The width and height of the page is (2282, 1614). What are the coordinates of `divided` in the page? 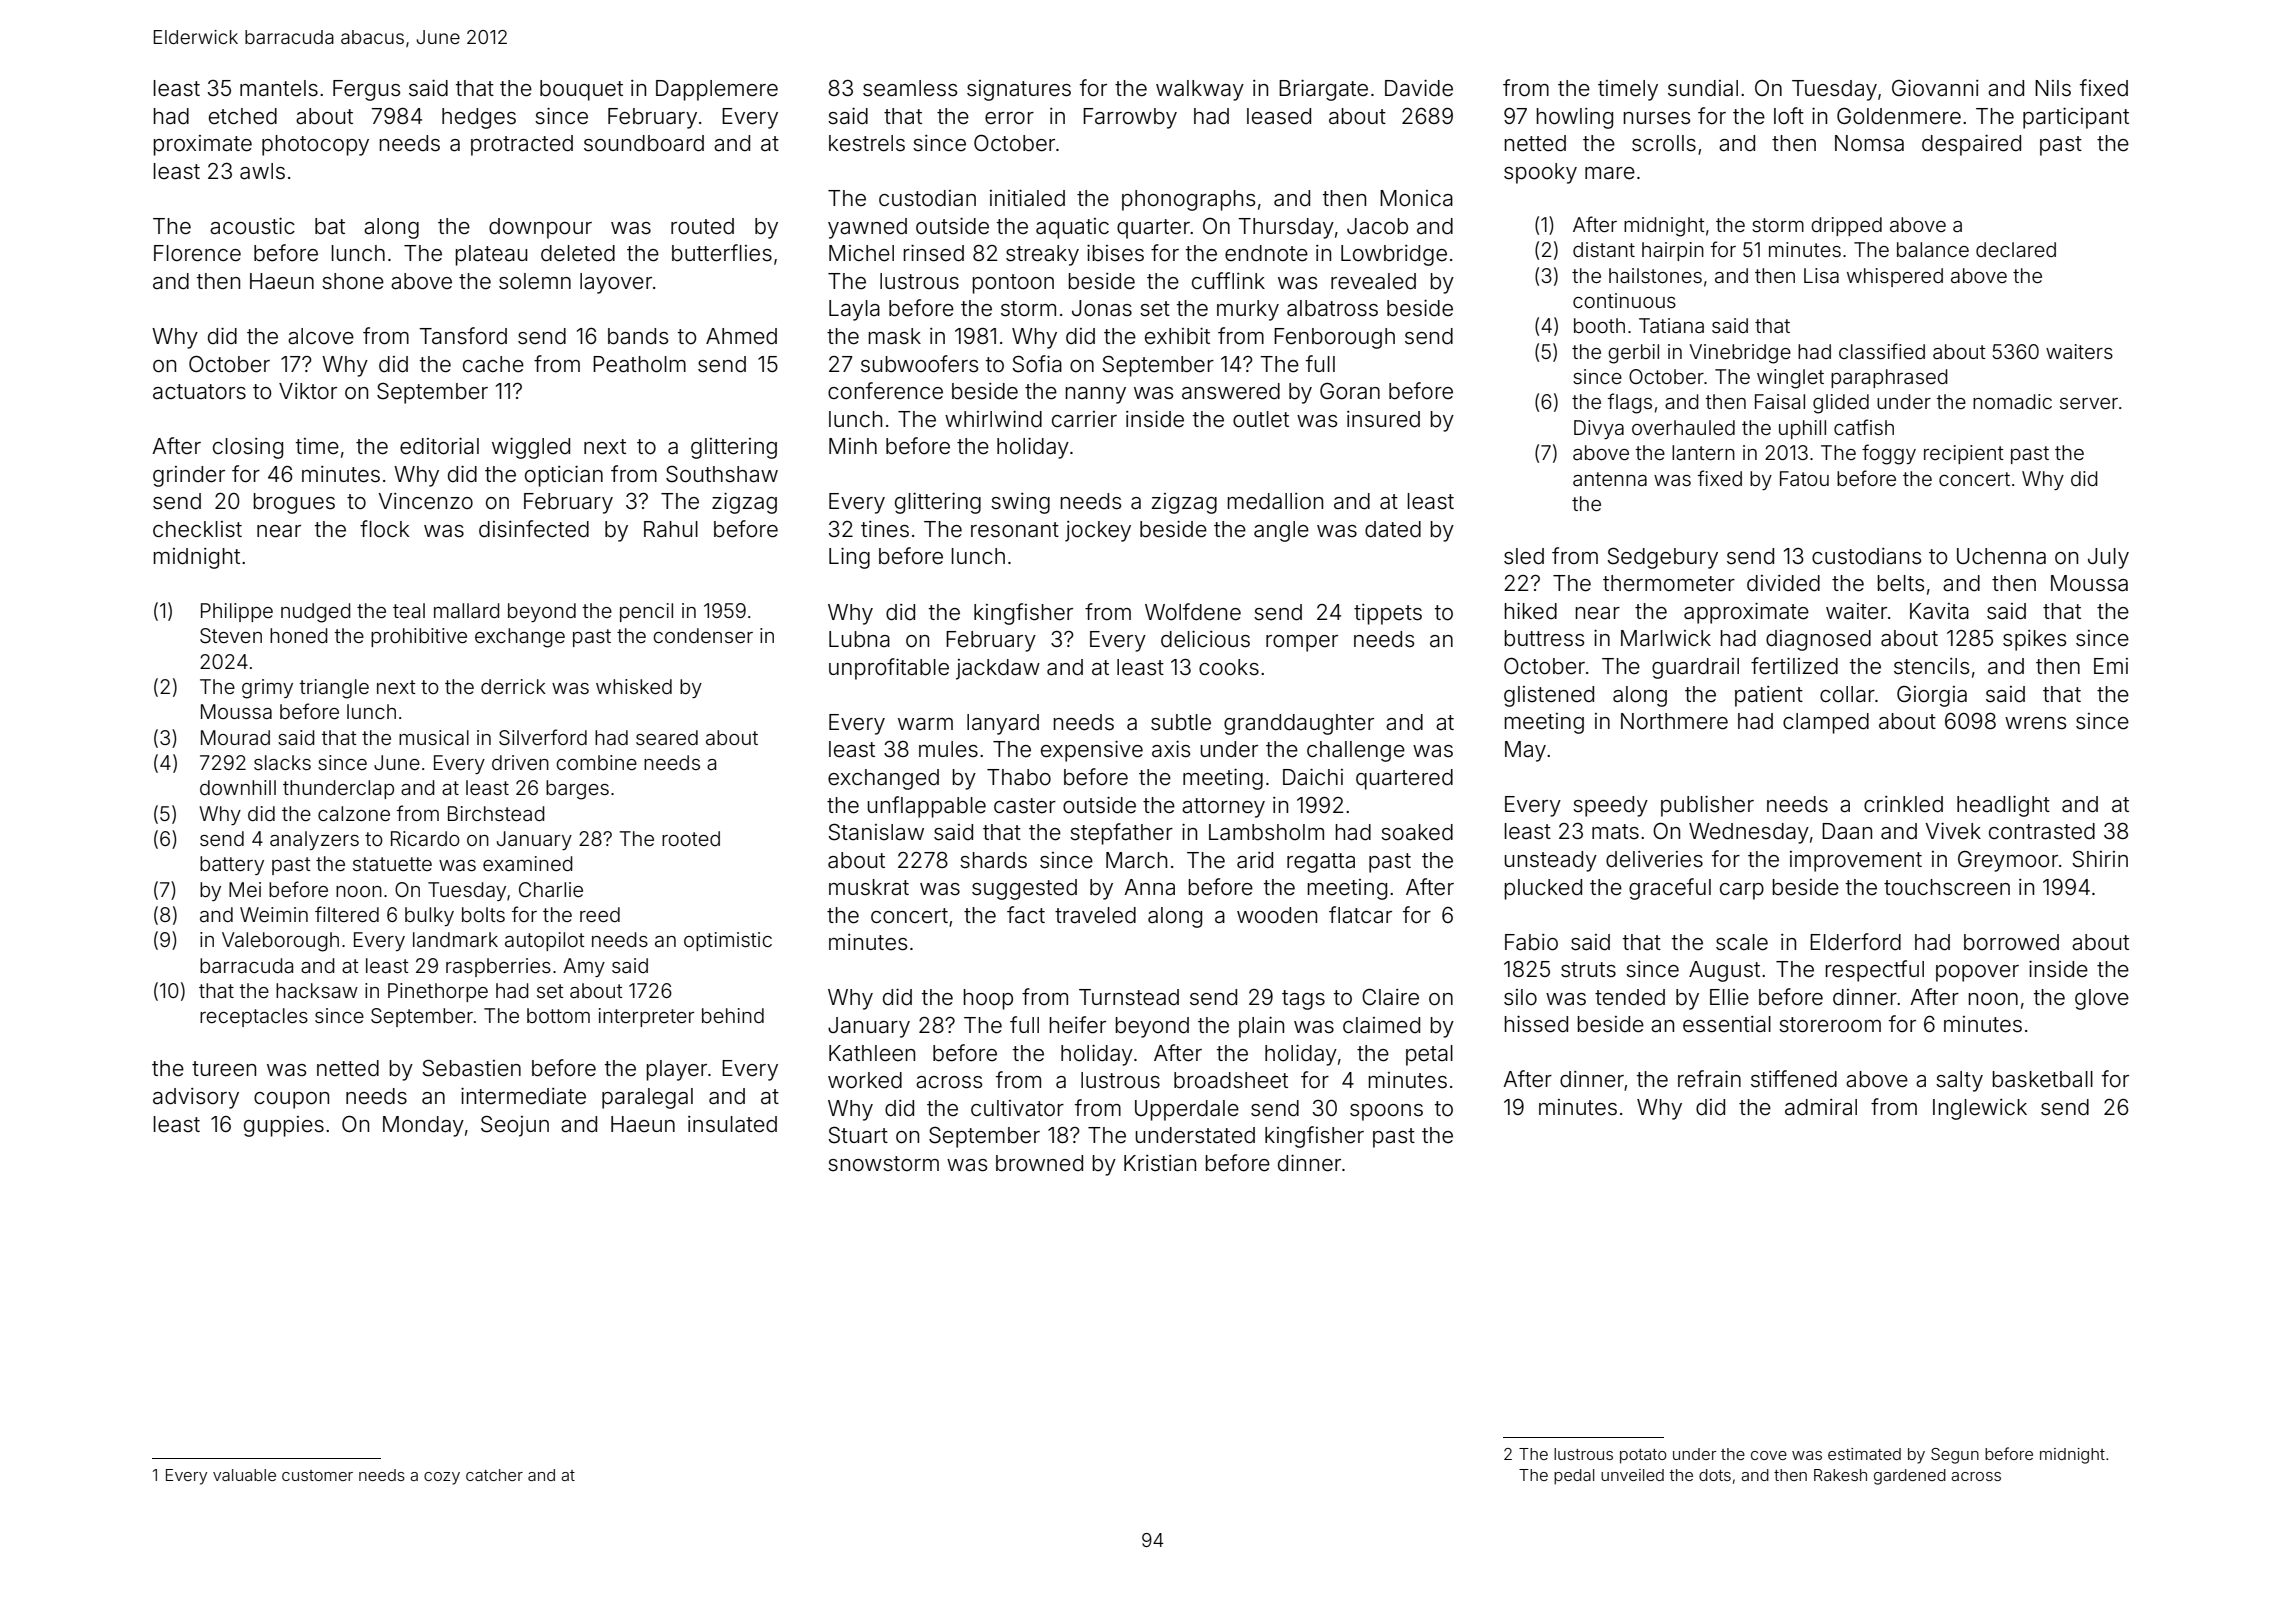 It's located at (1783, 583).
